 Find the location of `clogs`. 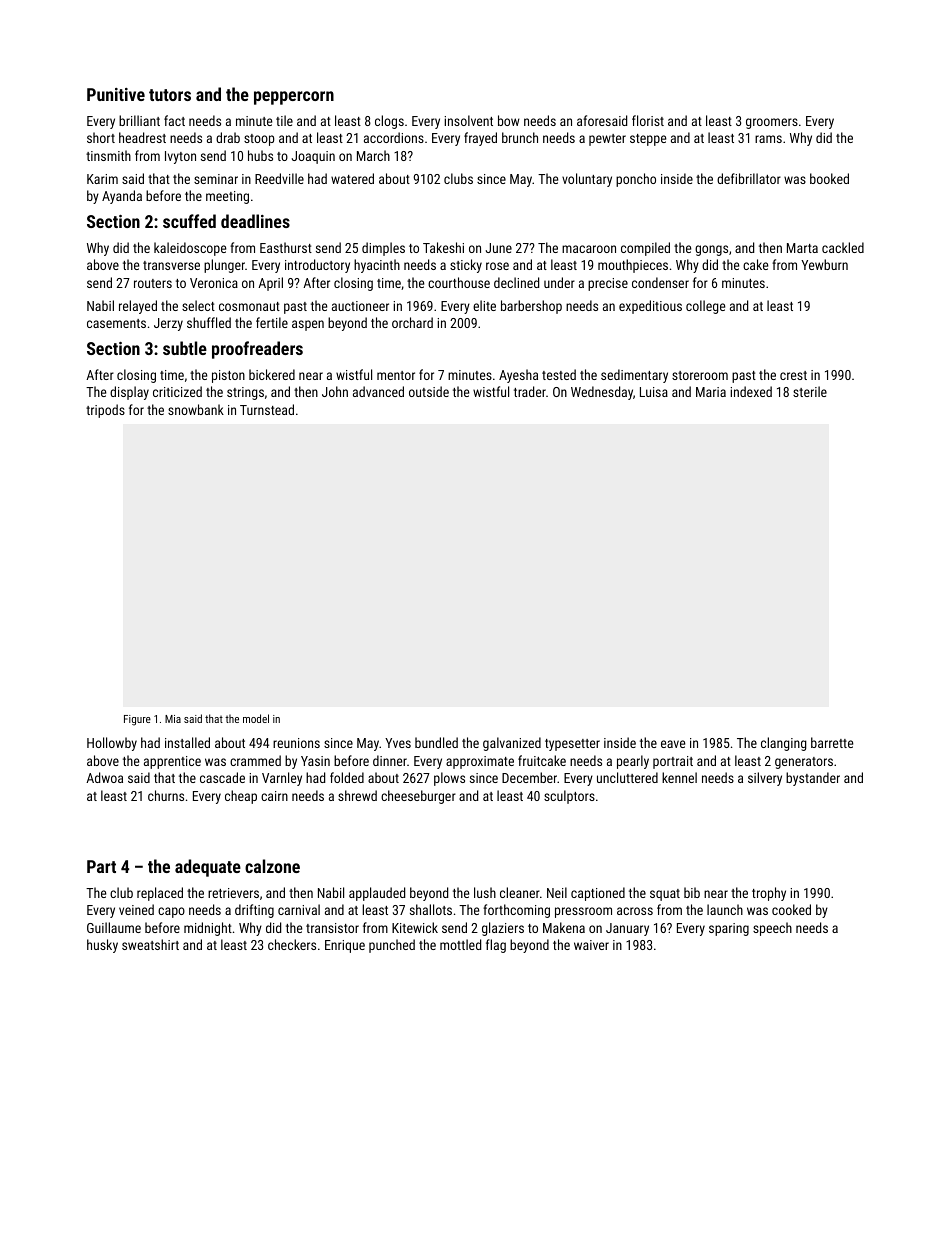

clogs is located at coordinates (389, 122).
